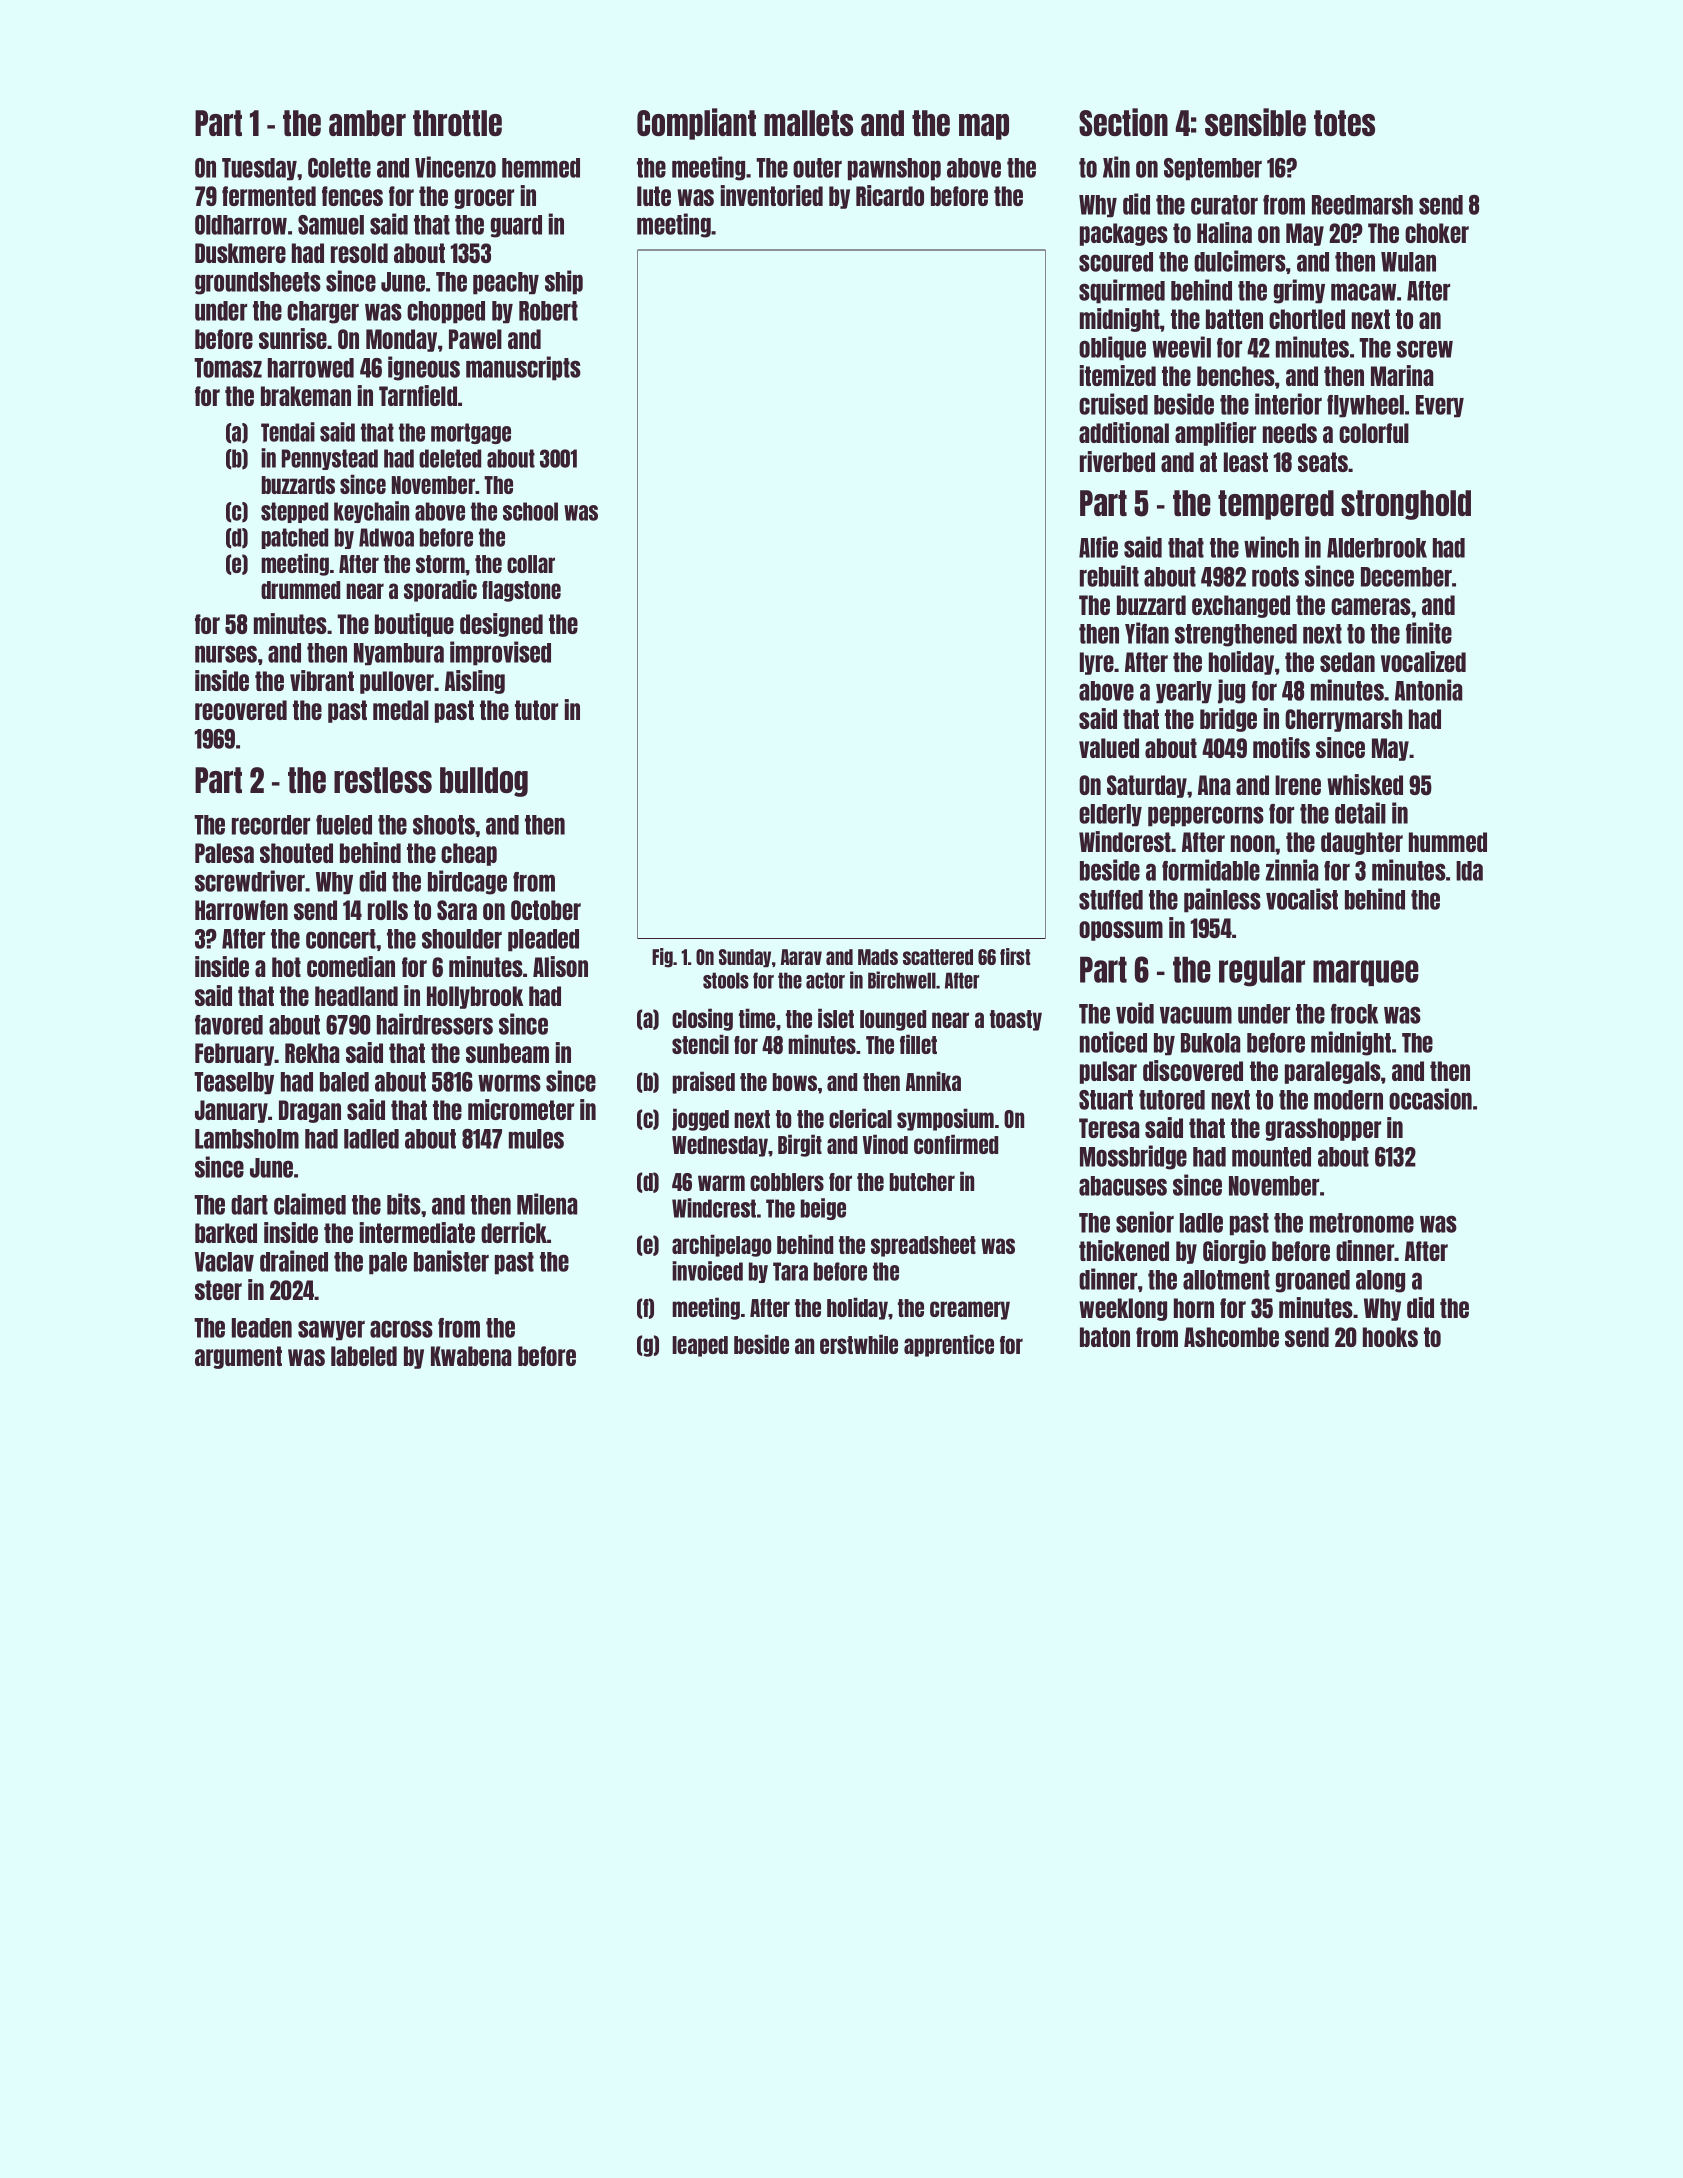 This screenshot has height=2178, width=1683. Describe the element at coordinates (1440, 406) in the screenshot. I see `Every` at that location.
